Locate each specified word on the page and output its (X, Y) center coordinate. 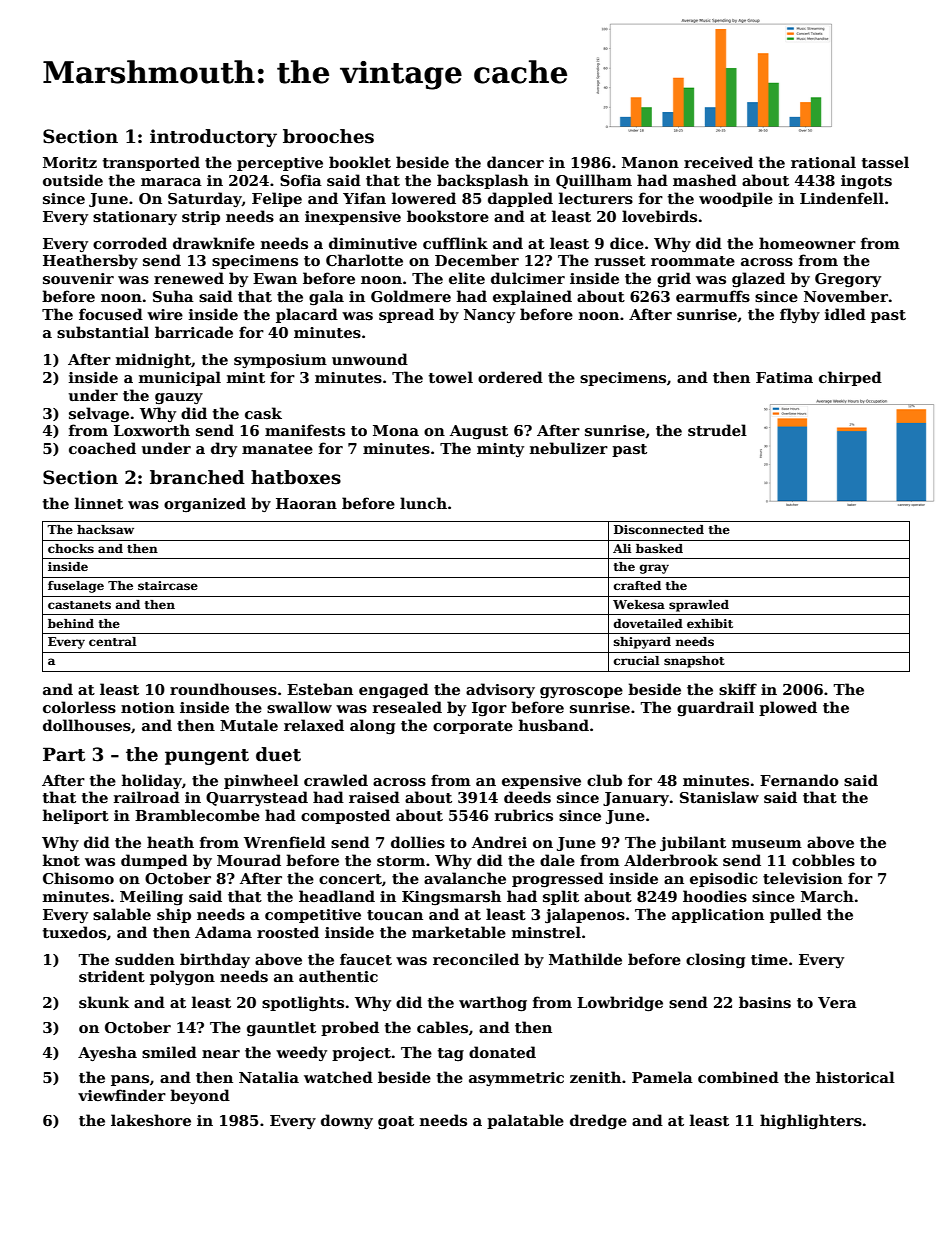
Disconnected (659, 529)
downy (347, 1121)
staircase (168, 585)
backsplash (483, 181)
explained (532, 297)
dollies (418, 842)
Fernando (799, 780)
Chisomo (78, 878)
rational (823, 162)
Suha (173, 296)
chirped (850, 378)
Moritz (70, 162)
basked (659, 548)
